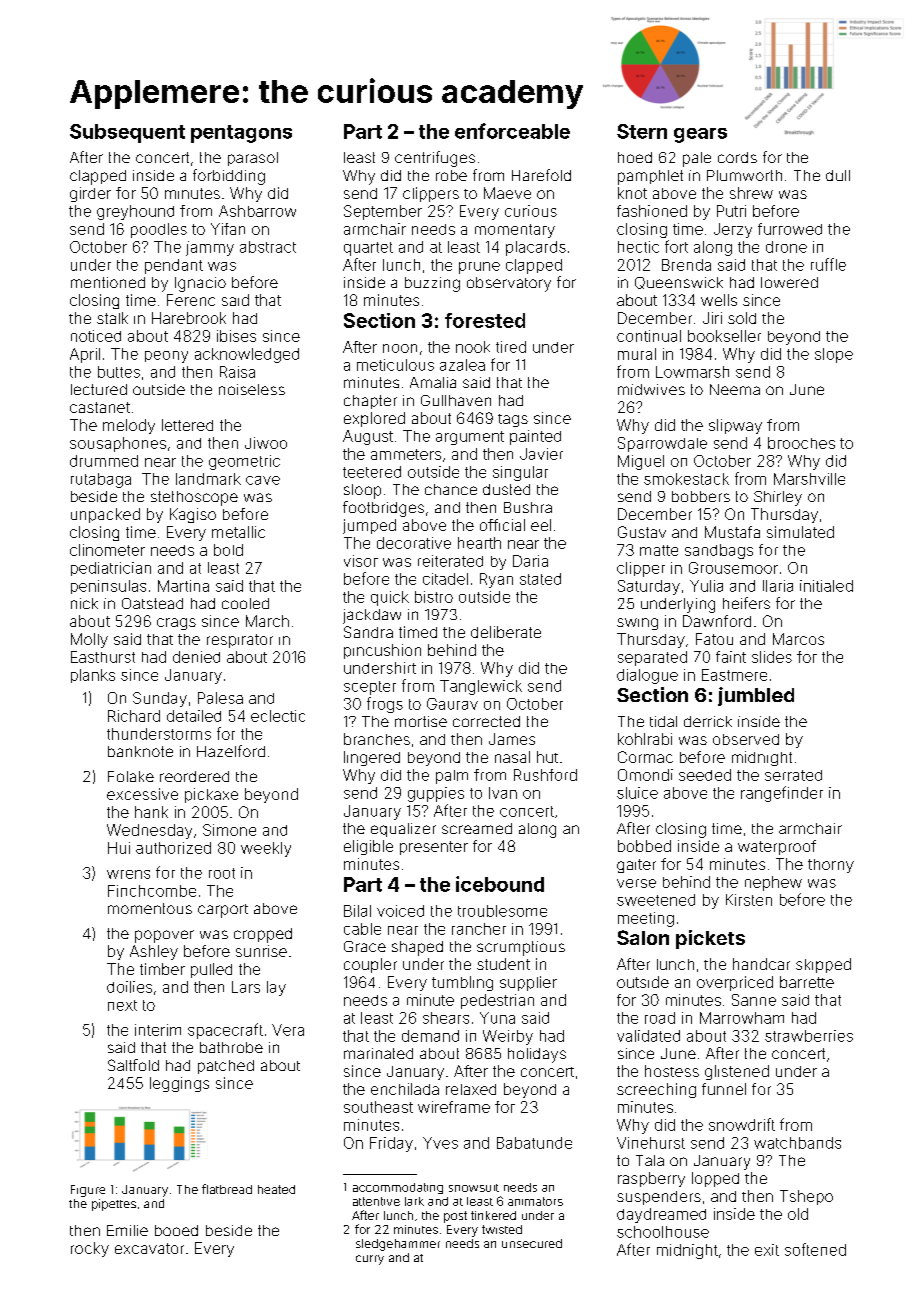  What do you see at coordinates (512, 131) in the screenshot?
I see `enforceable` at bounding box center [512, 131].
